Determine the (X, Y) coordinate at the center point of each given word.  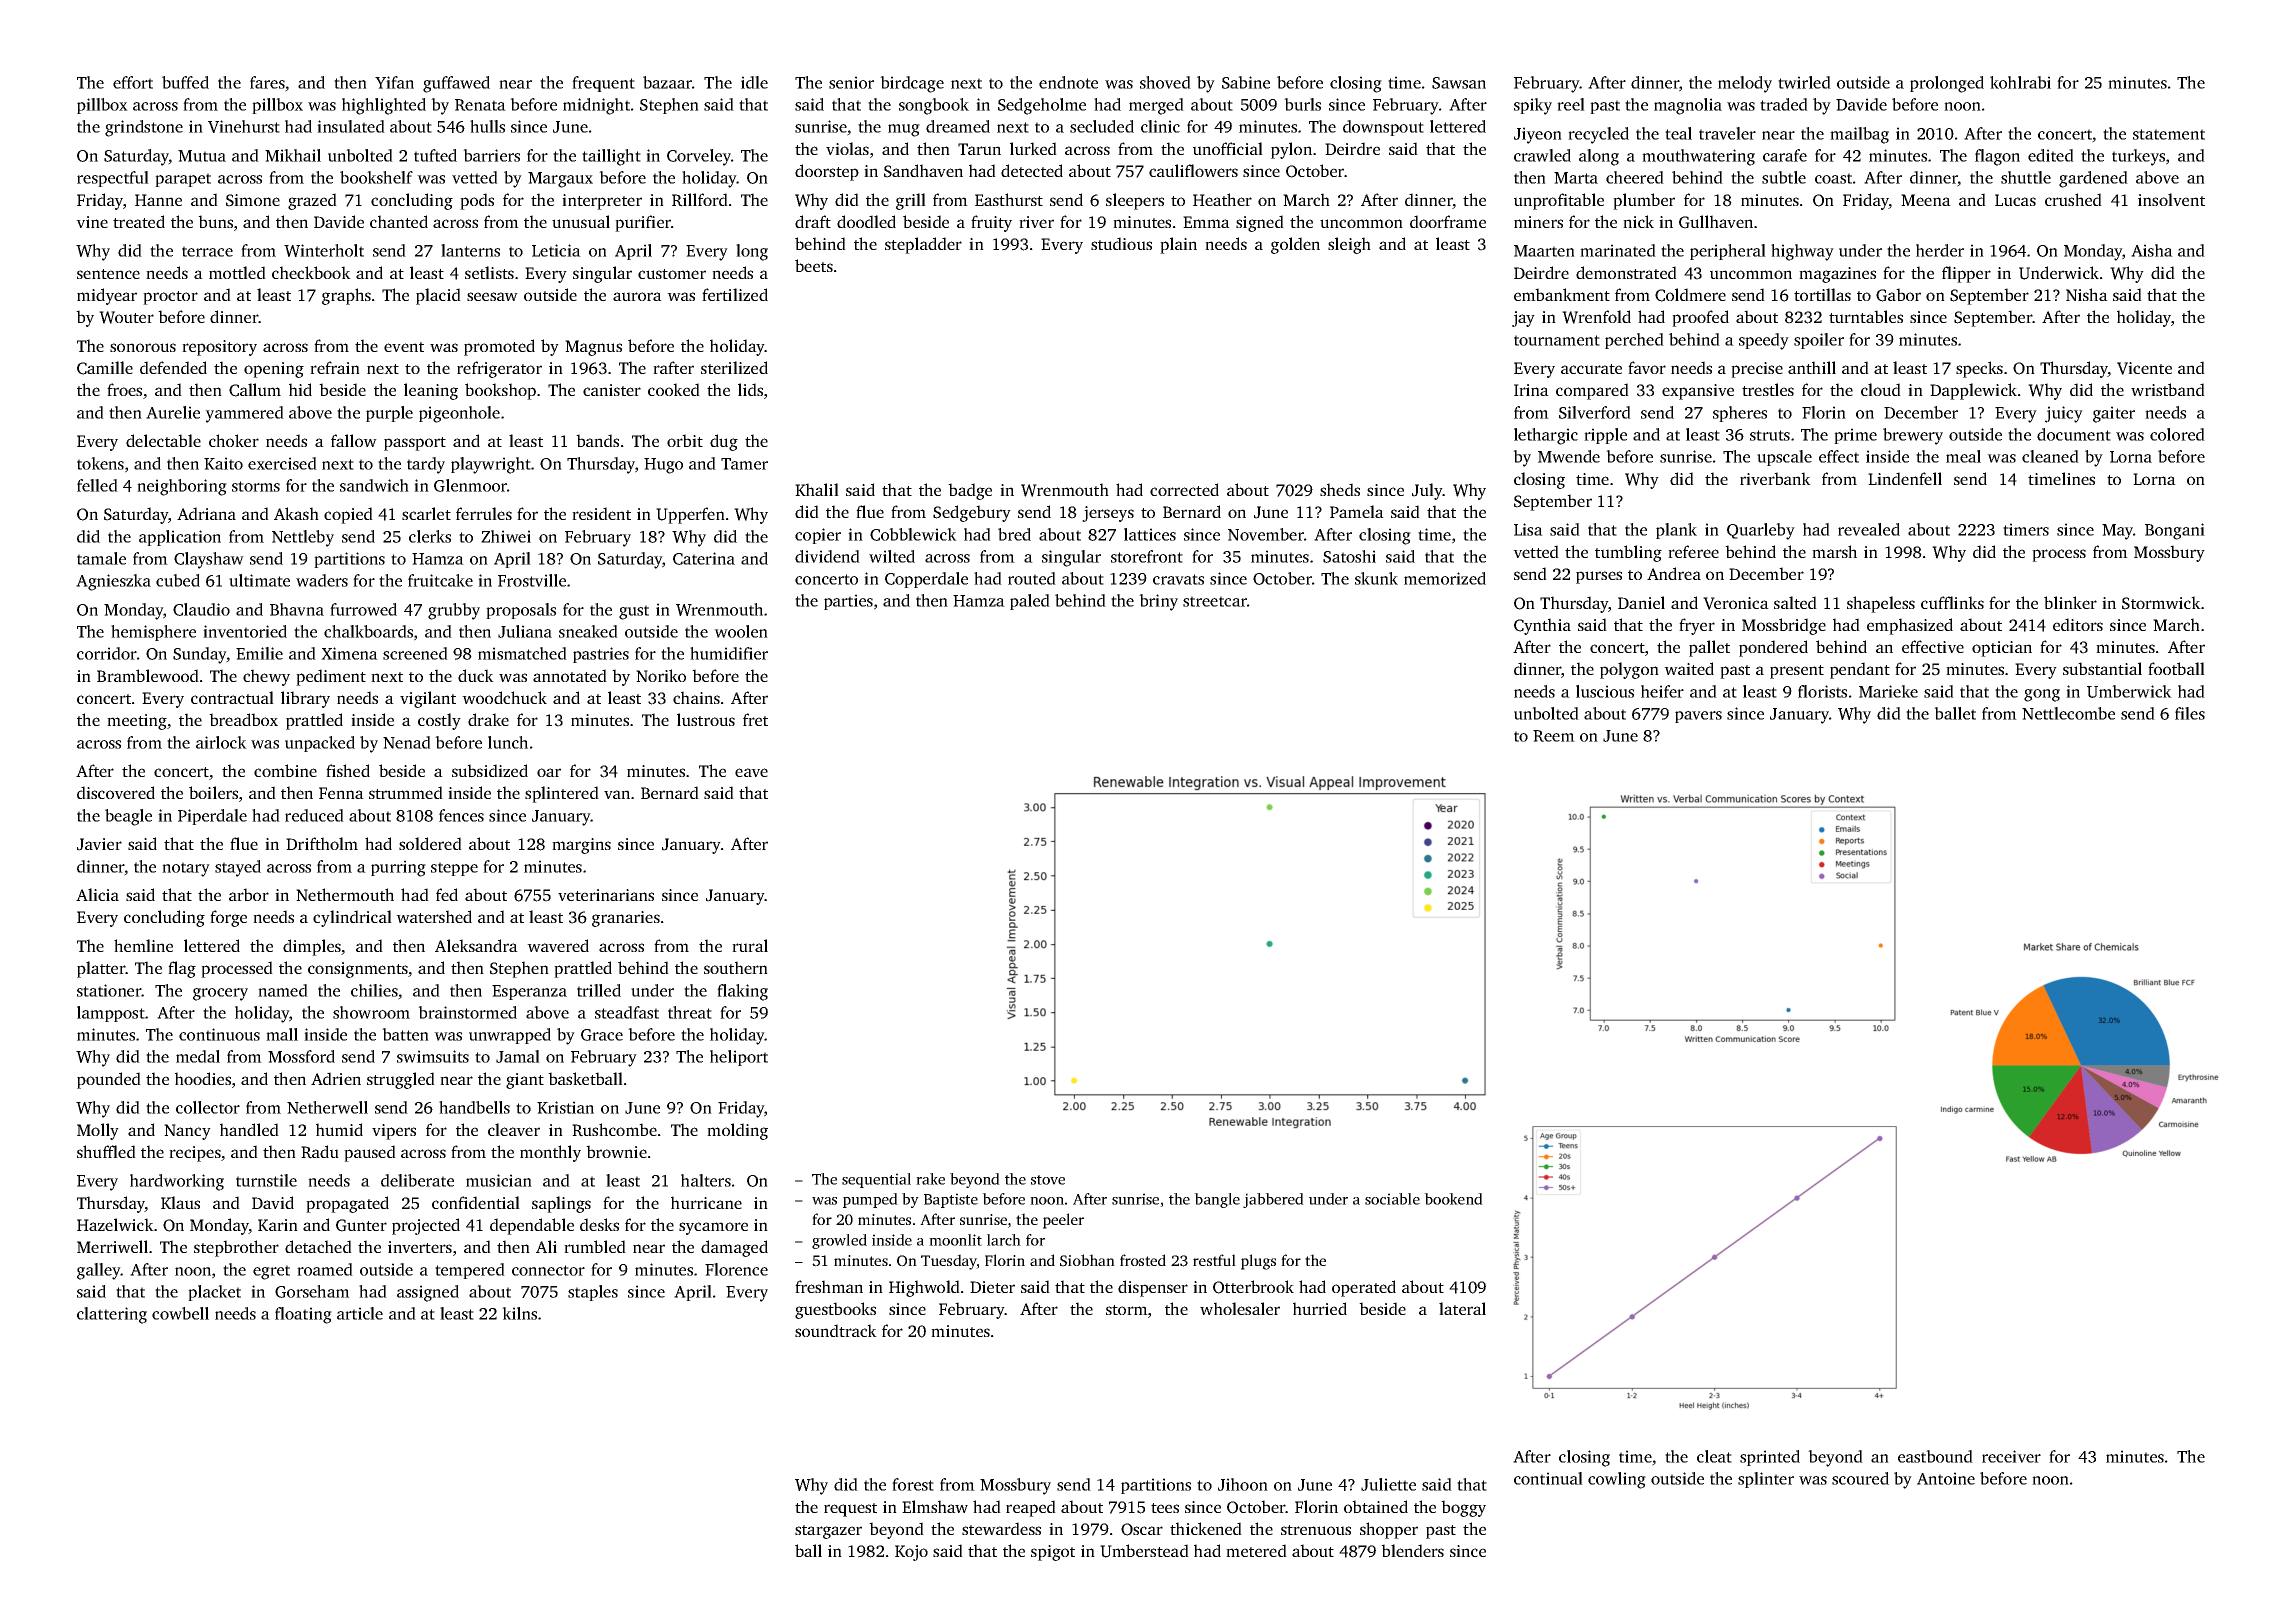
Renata (480, 105)
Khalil (817, 489)
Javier (99, 844)
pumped (870, 1200)
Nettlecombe (2068, 713)
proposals (521, 611)
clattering (112, 1315)
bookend (1453, 1199)
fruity (991, 223)
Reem (1554, 736)
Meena (1926, 200)
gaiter (2114, 414)
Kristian (565, 1107)
